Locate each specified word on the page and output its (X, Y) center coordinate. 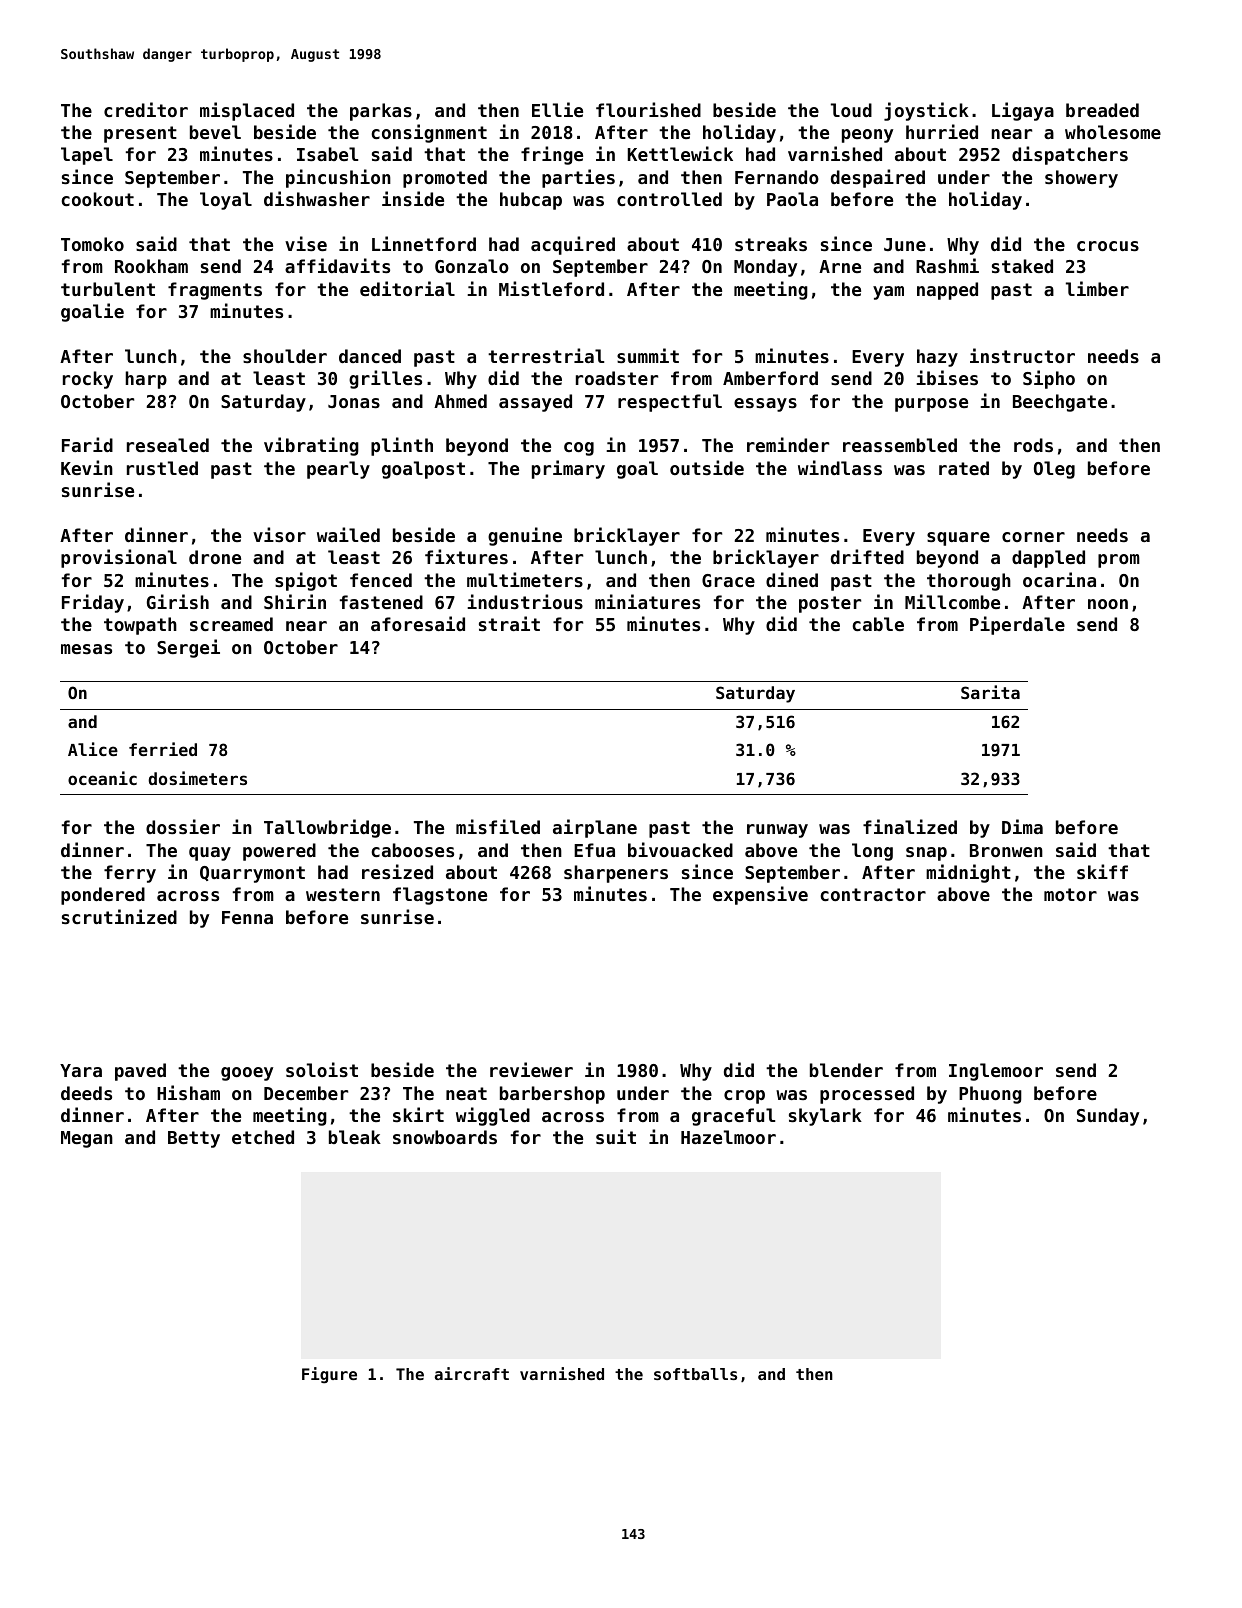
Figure (329, 1375)
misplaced (247, 111)
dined (792, 579)
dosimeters (197, 778)
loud (851, 110)
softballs (695, 1374)
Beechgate (1060, 403)
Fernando (777, 177)
